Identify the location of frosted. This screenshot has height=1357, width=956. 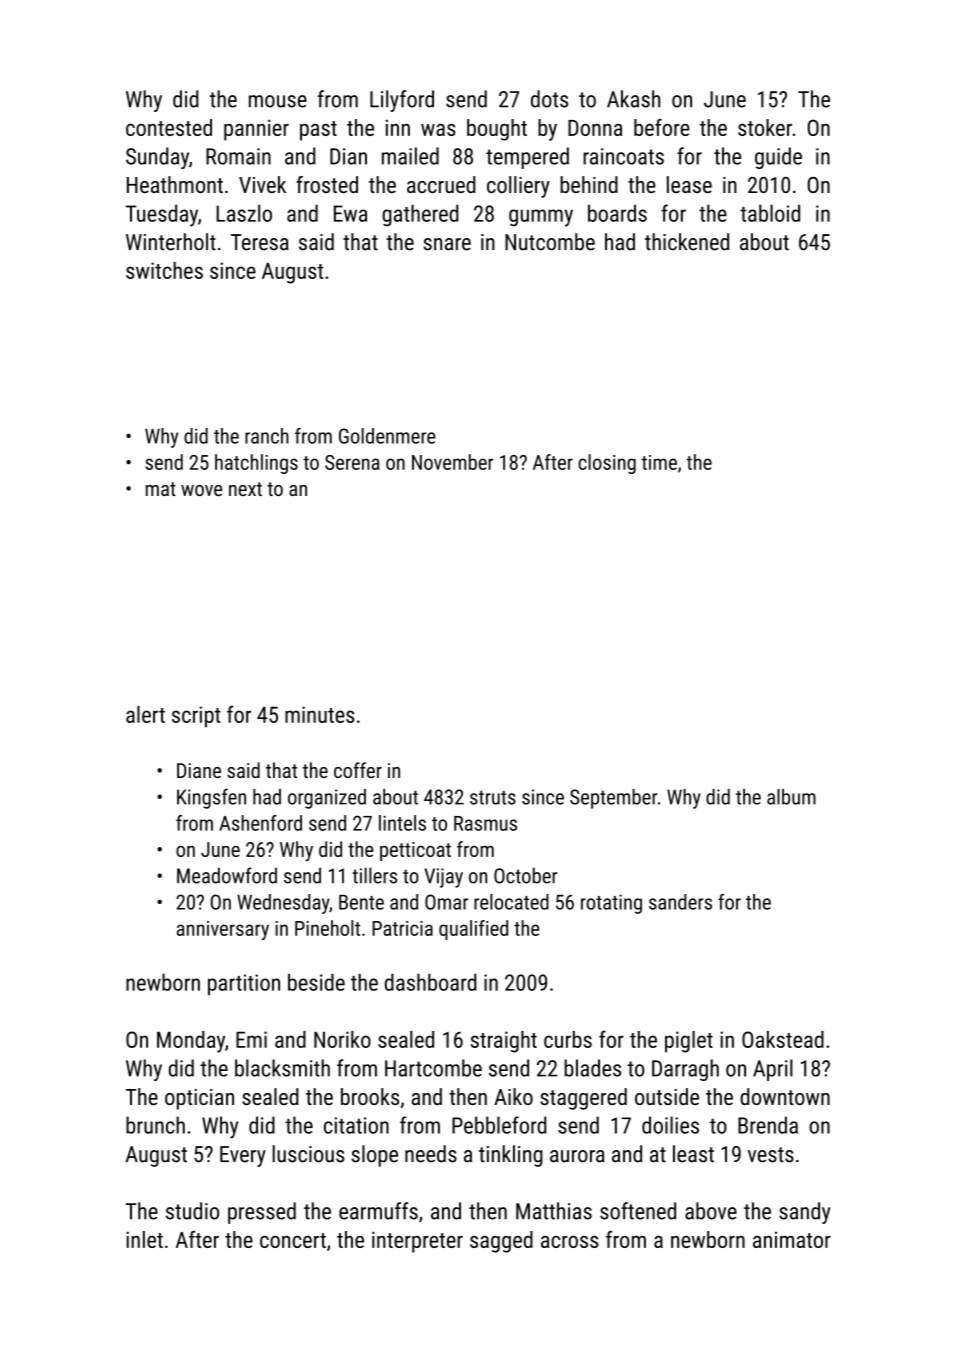
(327, 184).
